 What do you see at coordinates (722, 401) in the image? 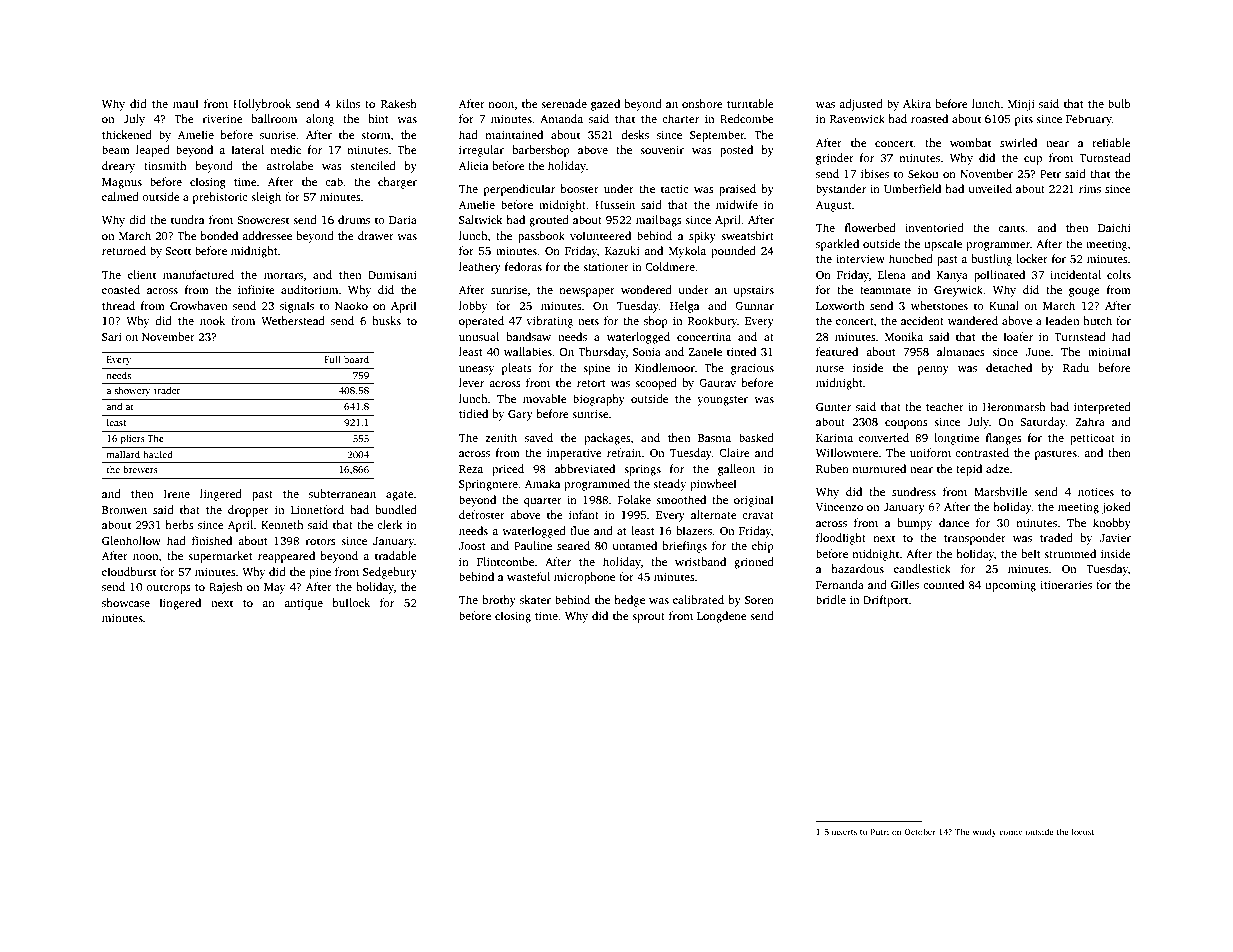
I see `youngster` at bounding box center [722, 401].
